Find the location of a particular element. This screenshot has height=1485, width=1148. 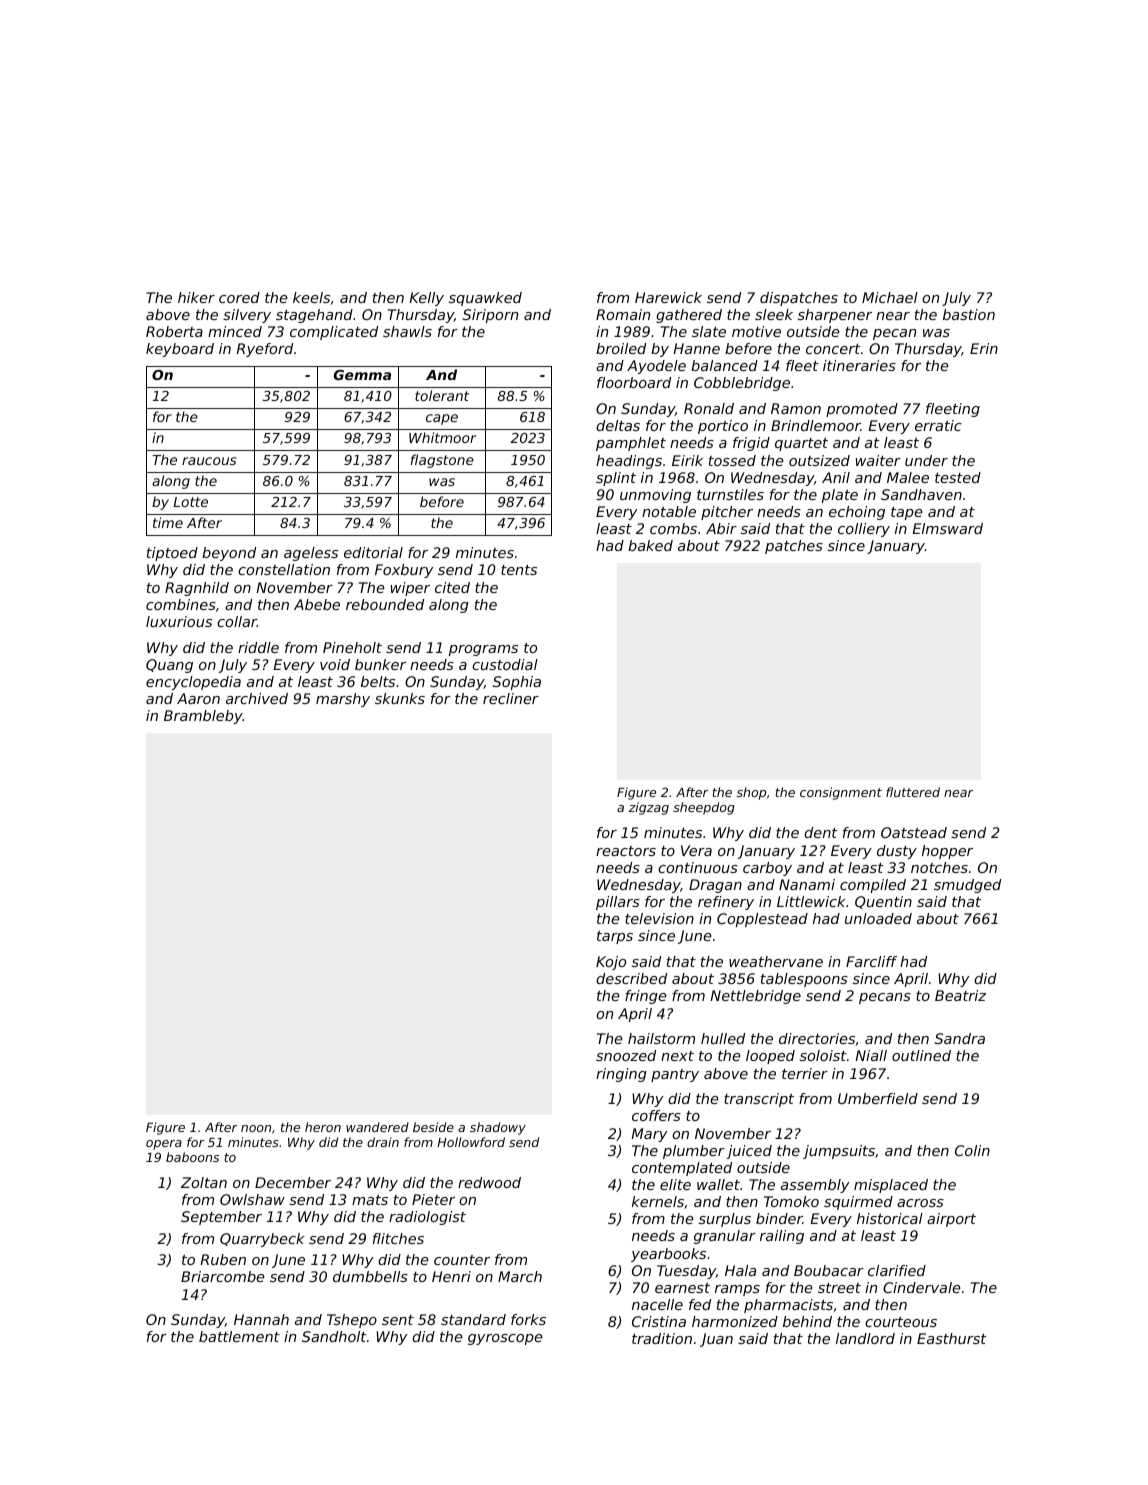

opera is located at coordinates (164, 1145).
